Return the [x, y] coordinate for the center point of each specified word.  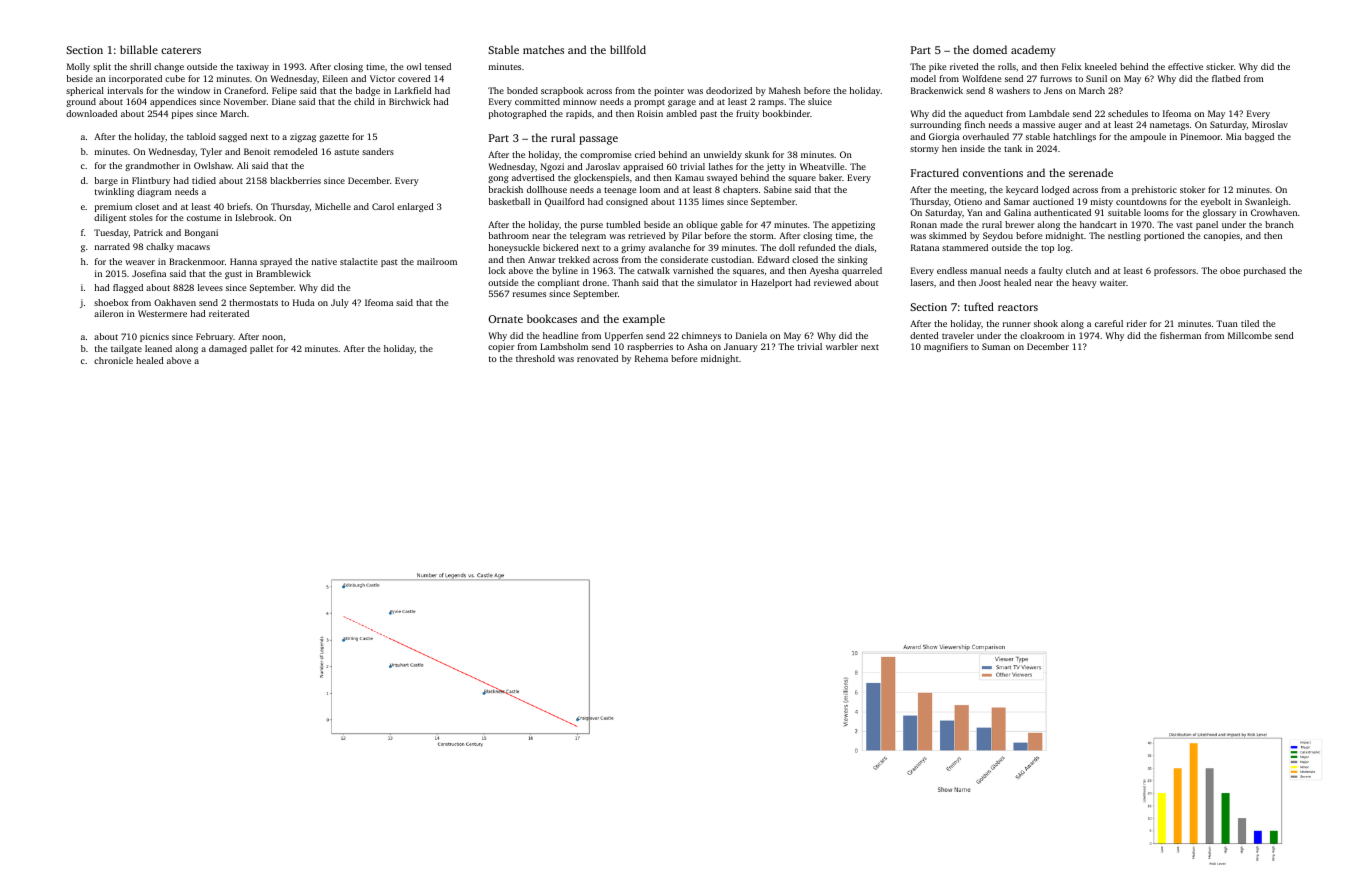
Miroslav [1270, 124]
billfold [628, 49]
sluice [820, 101]
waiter [1113, 282]
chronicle [113, 360]
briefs [238, 206]
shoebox [111, 302]
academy [1033, 51]
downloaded [91, 113]
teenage [620, 191]
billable [139, 49]
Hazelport [771, 283]
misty [1102, 202]
